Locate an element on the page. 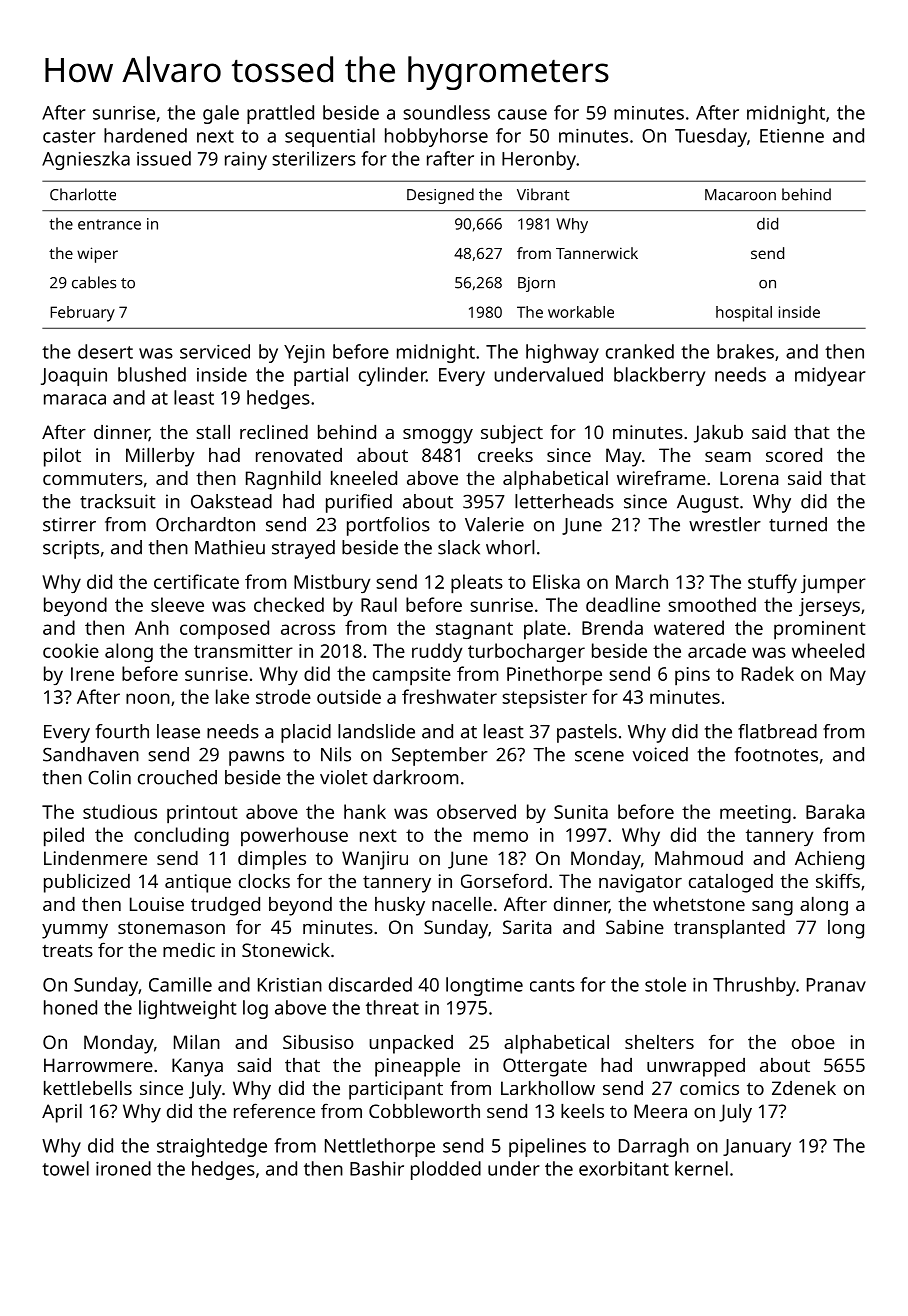 This page has width=908, height=1316. noon is located at coordinates (148, 698).
